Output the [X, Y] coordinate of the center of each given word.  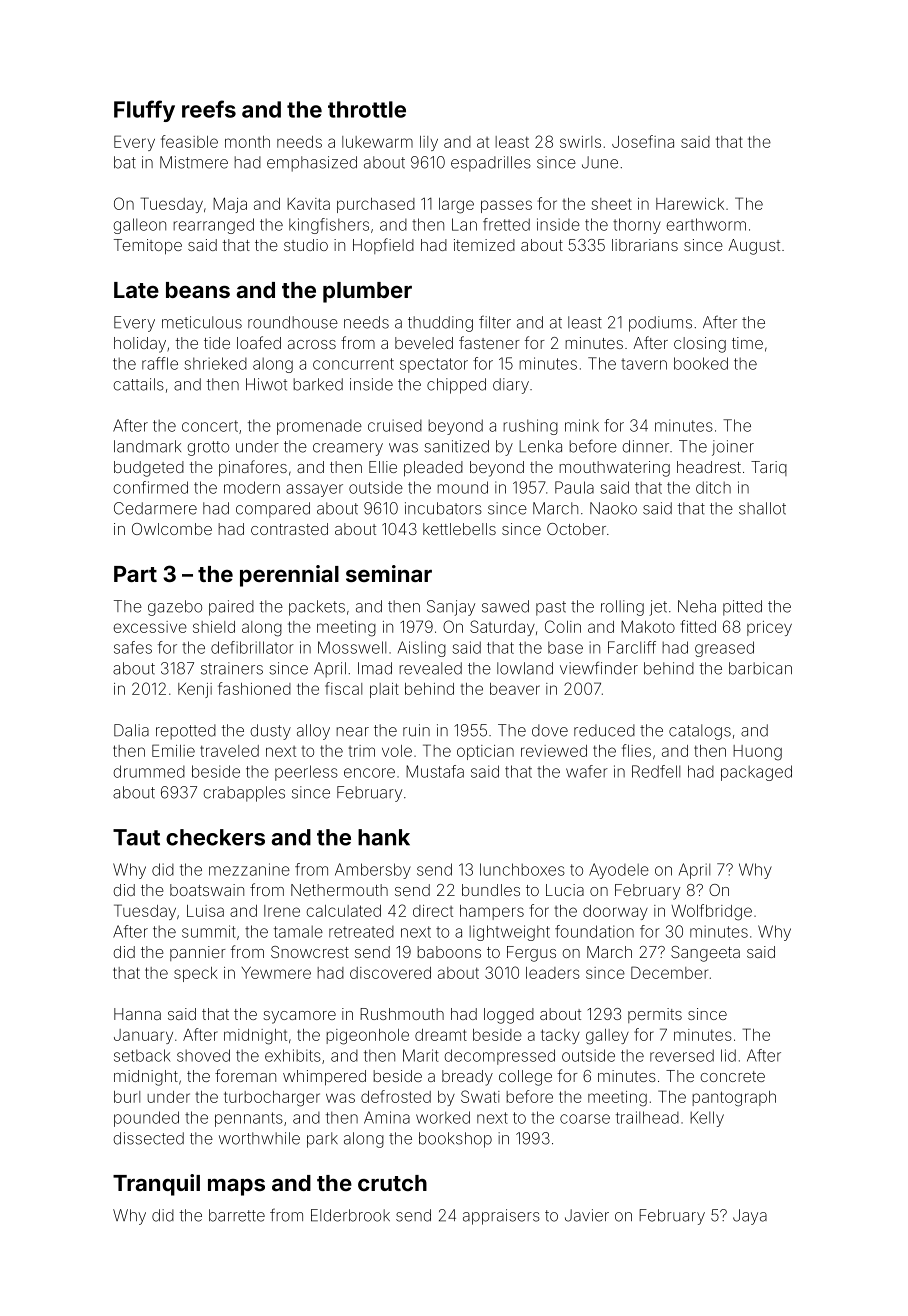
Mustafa [435, 771]
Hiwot [266, 384]
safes [133, 647]
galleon [140, 226]
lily [429, 143]
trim [361, 751]
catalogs [700, 732]
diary [511, 386]
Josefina [643, 141]
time [747, 343]
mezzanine [249, 869]
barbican [760, 668]
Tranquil [156, 1185]
